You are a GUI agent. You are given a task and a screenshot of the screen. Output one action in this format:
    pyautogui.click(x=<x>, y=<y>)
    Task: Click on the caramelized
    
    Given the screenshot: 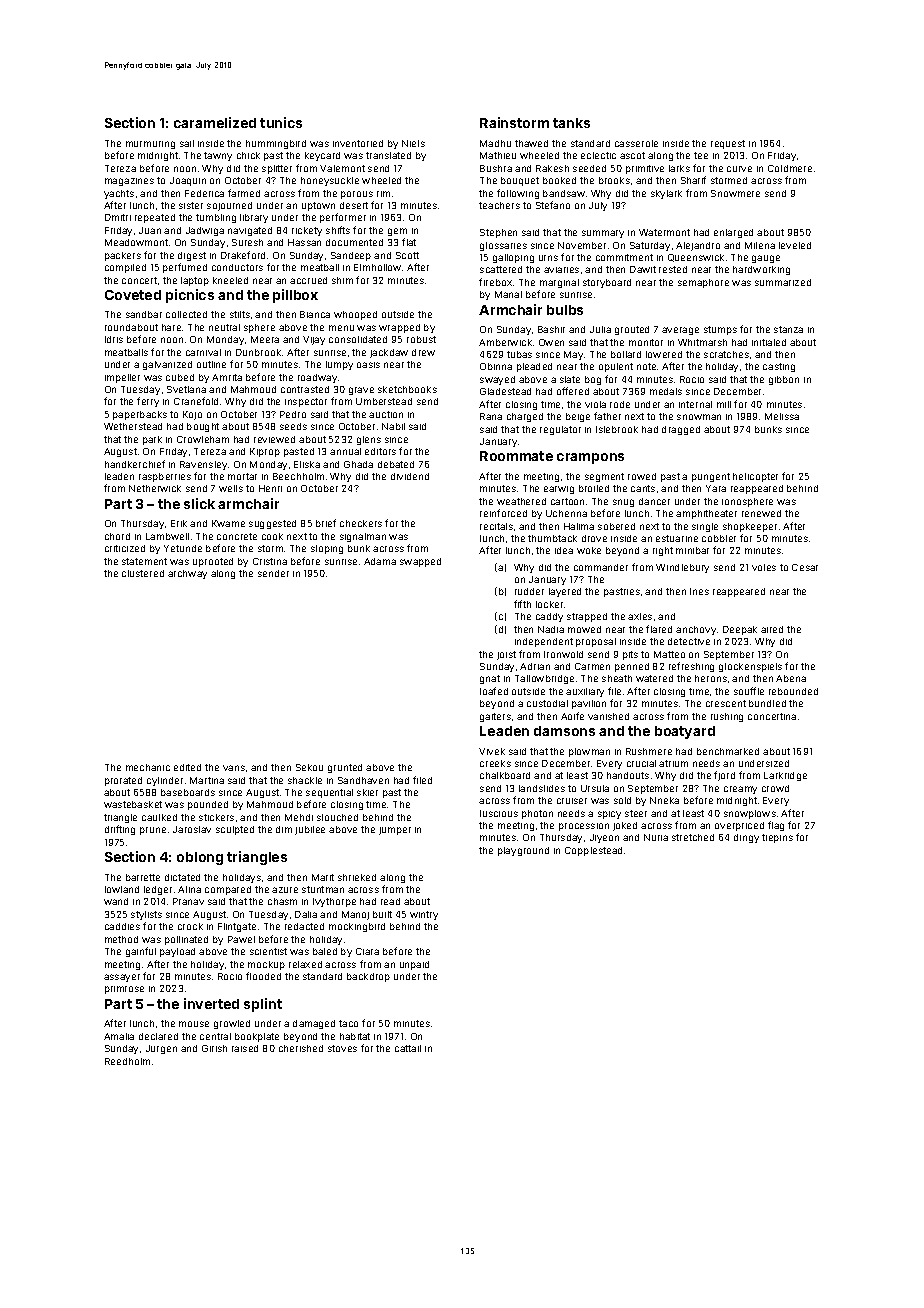 What is the action you would take?
    pyautogui.click(x=215, y=122)
